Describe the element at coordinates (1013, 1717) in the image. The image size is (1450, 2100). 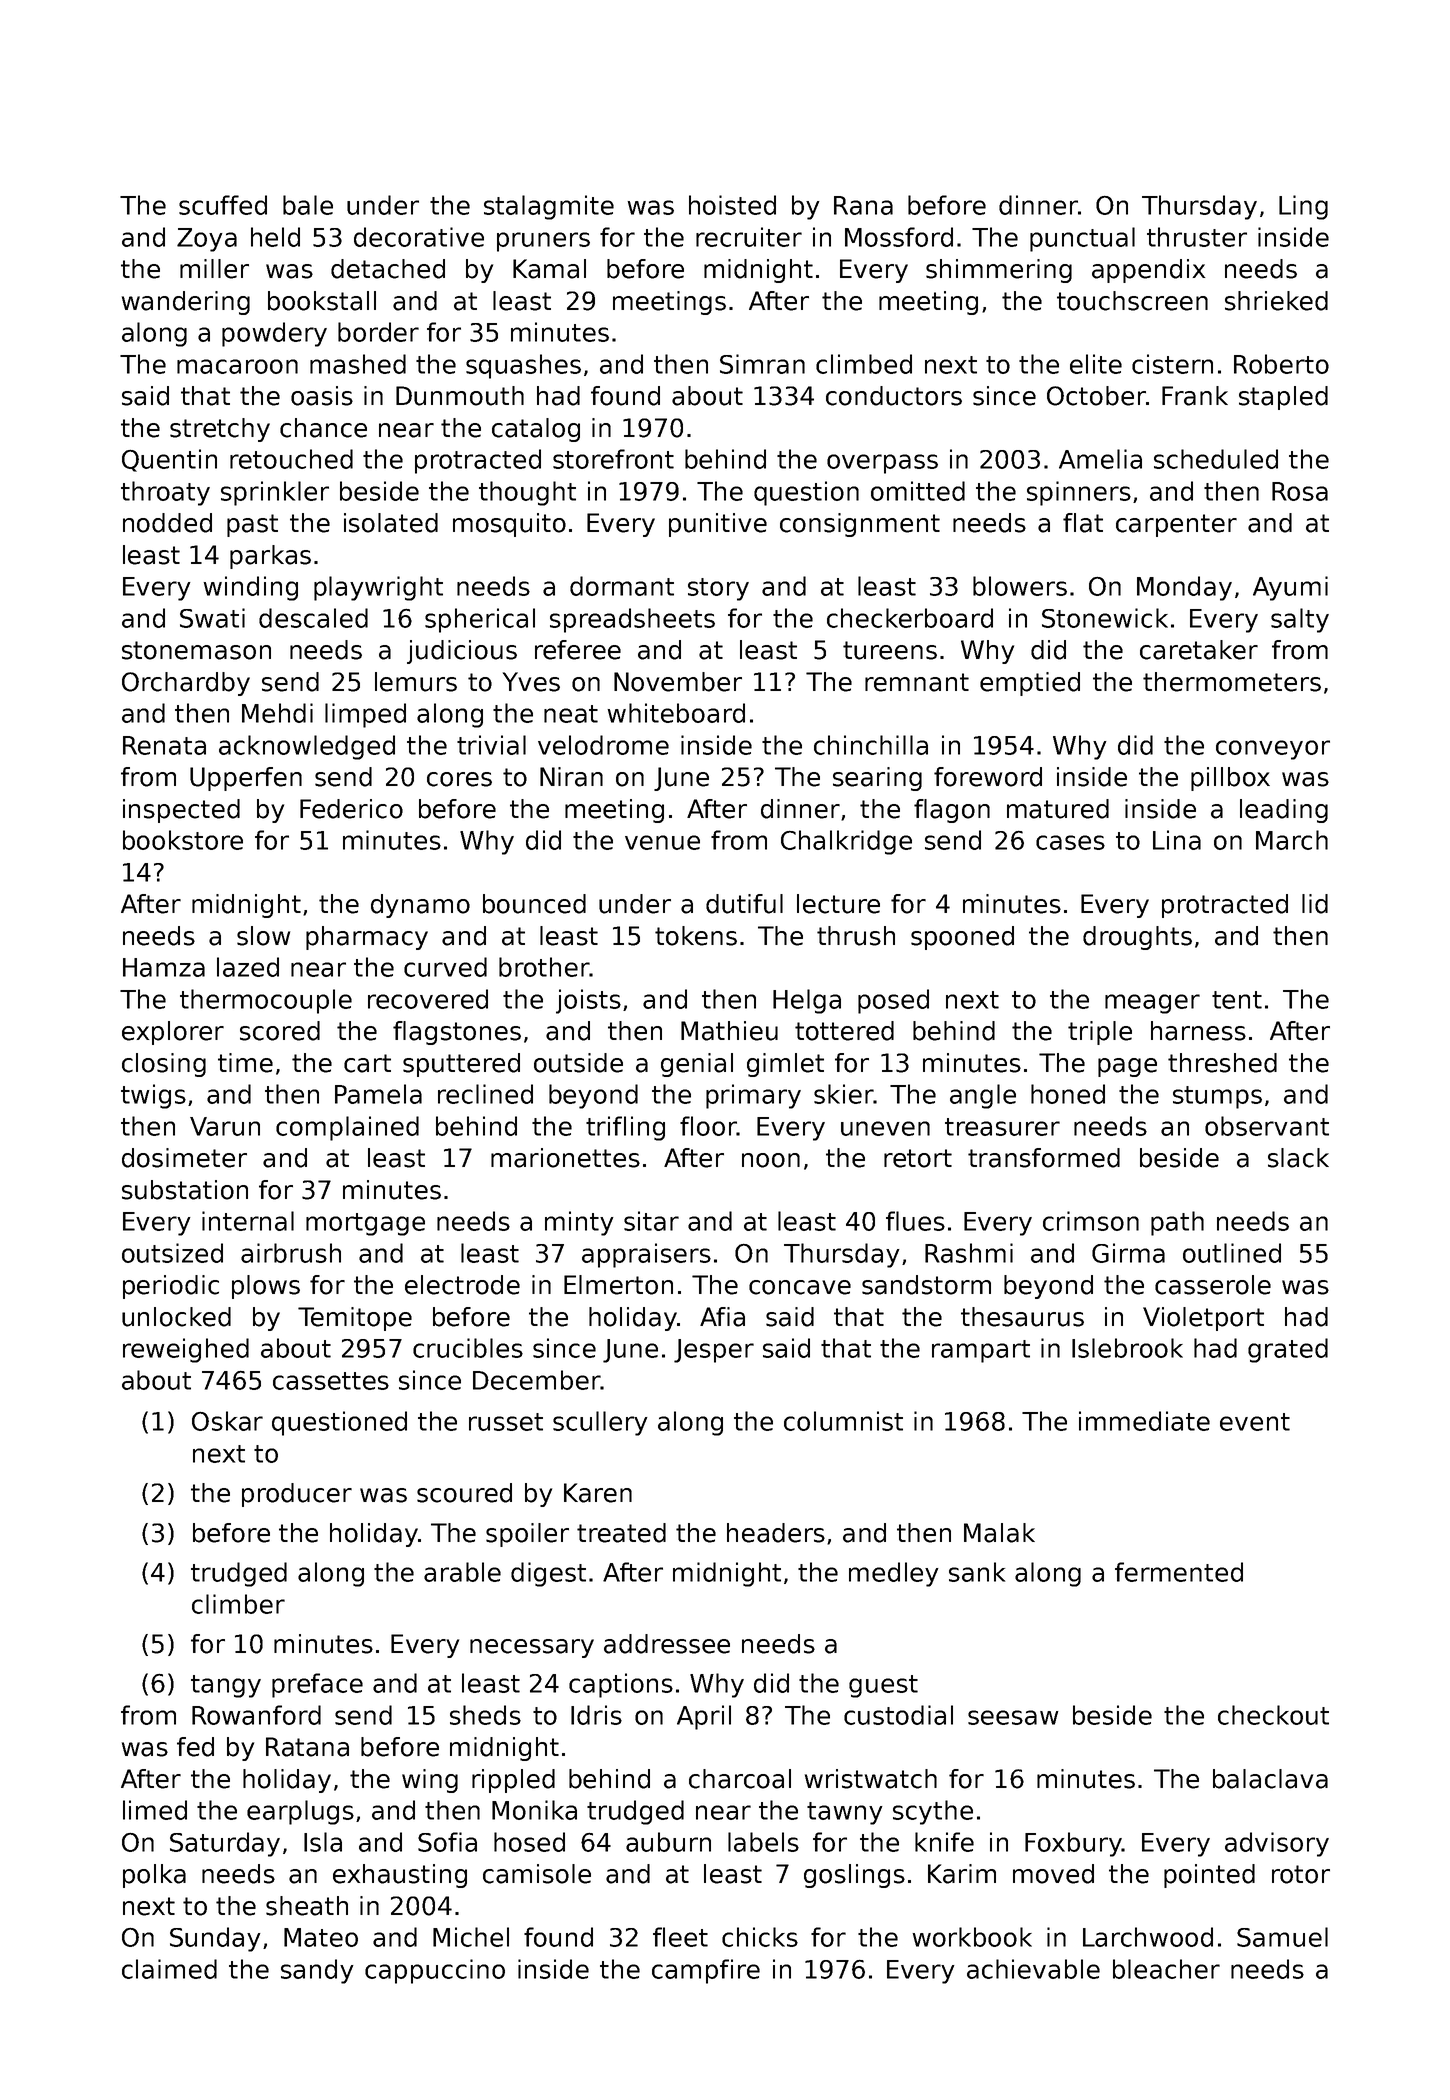
I see `seesaw` at that location.
